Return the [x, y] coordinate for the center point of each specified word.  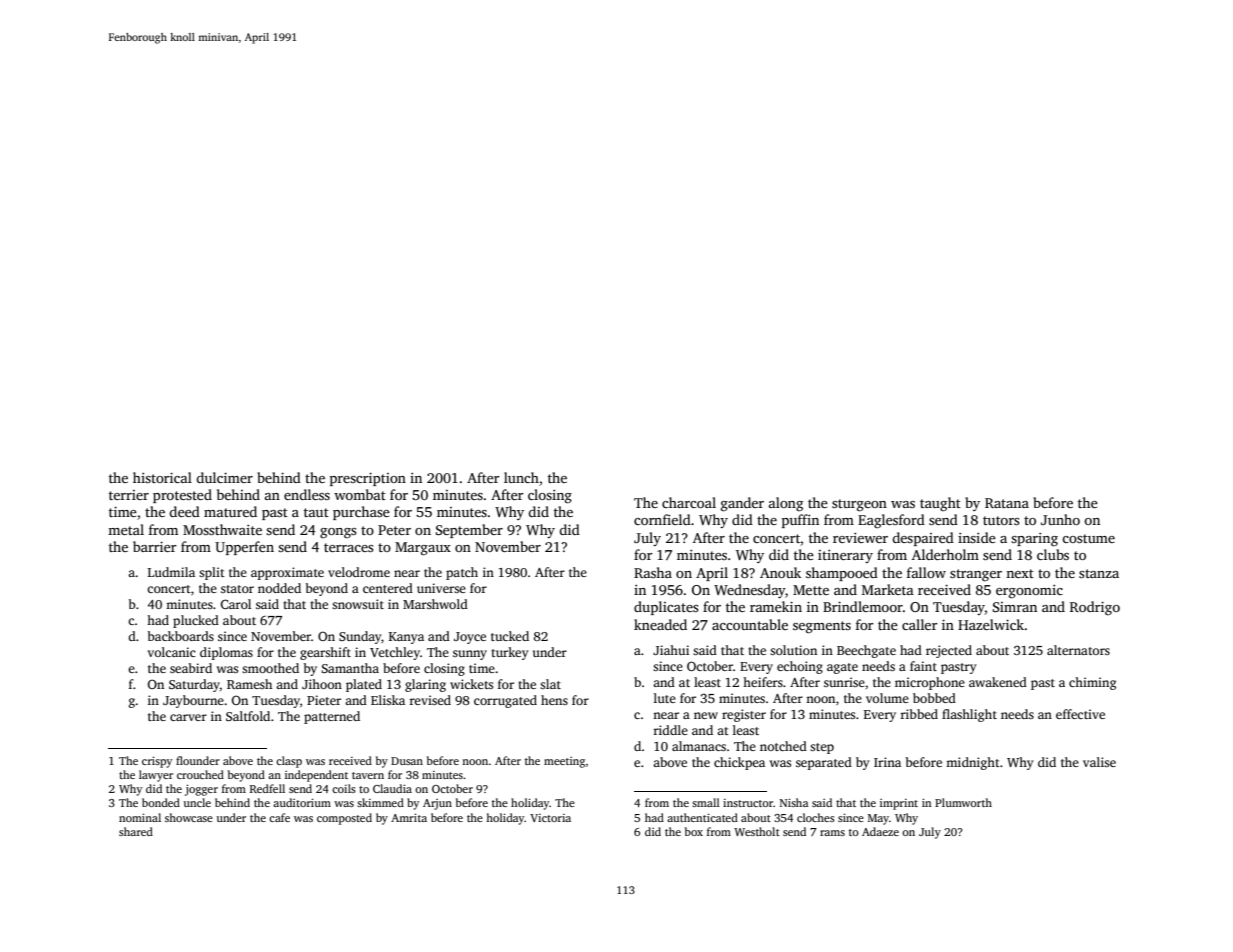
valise [1099, 762]
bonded [161, 802]
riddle [670, 730]
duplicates [666, 608]
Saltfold [248, 716]
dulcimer [225, 477]
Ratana [1007, 503]
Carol [236, 604]
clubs [1053, 554]
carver [188, 717]
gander [742, 504]
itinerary [845, 556]
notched [783, 746]
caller [919, 624]
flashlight [969, 715]
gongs [338, 533]
